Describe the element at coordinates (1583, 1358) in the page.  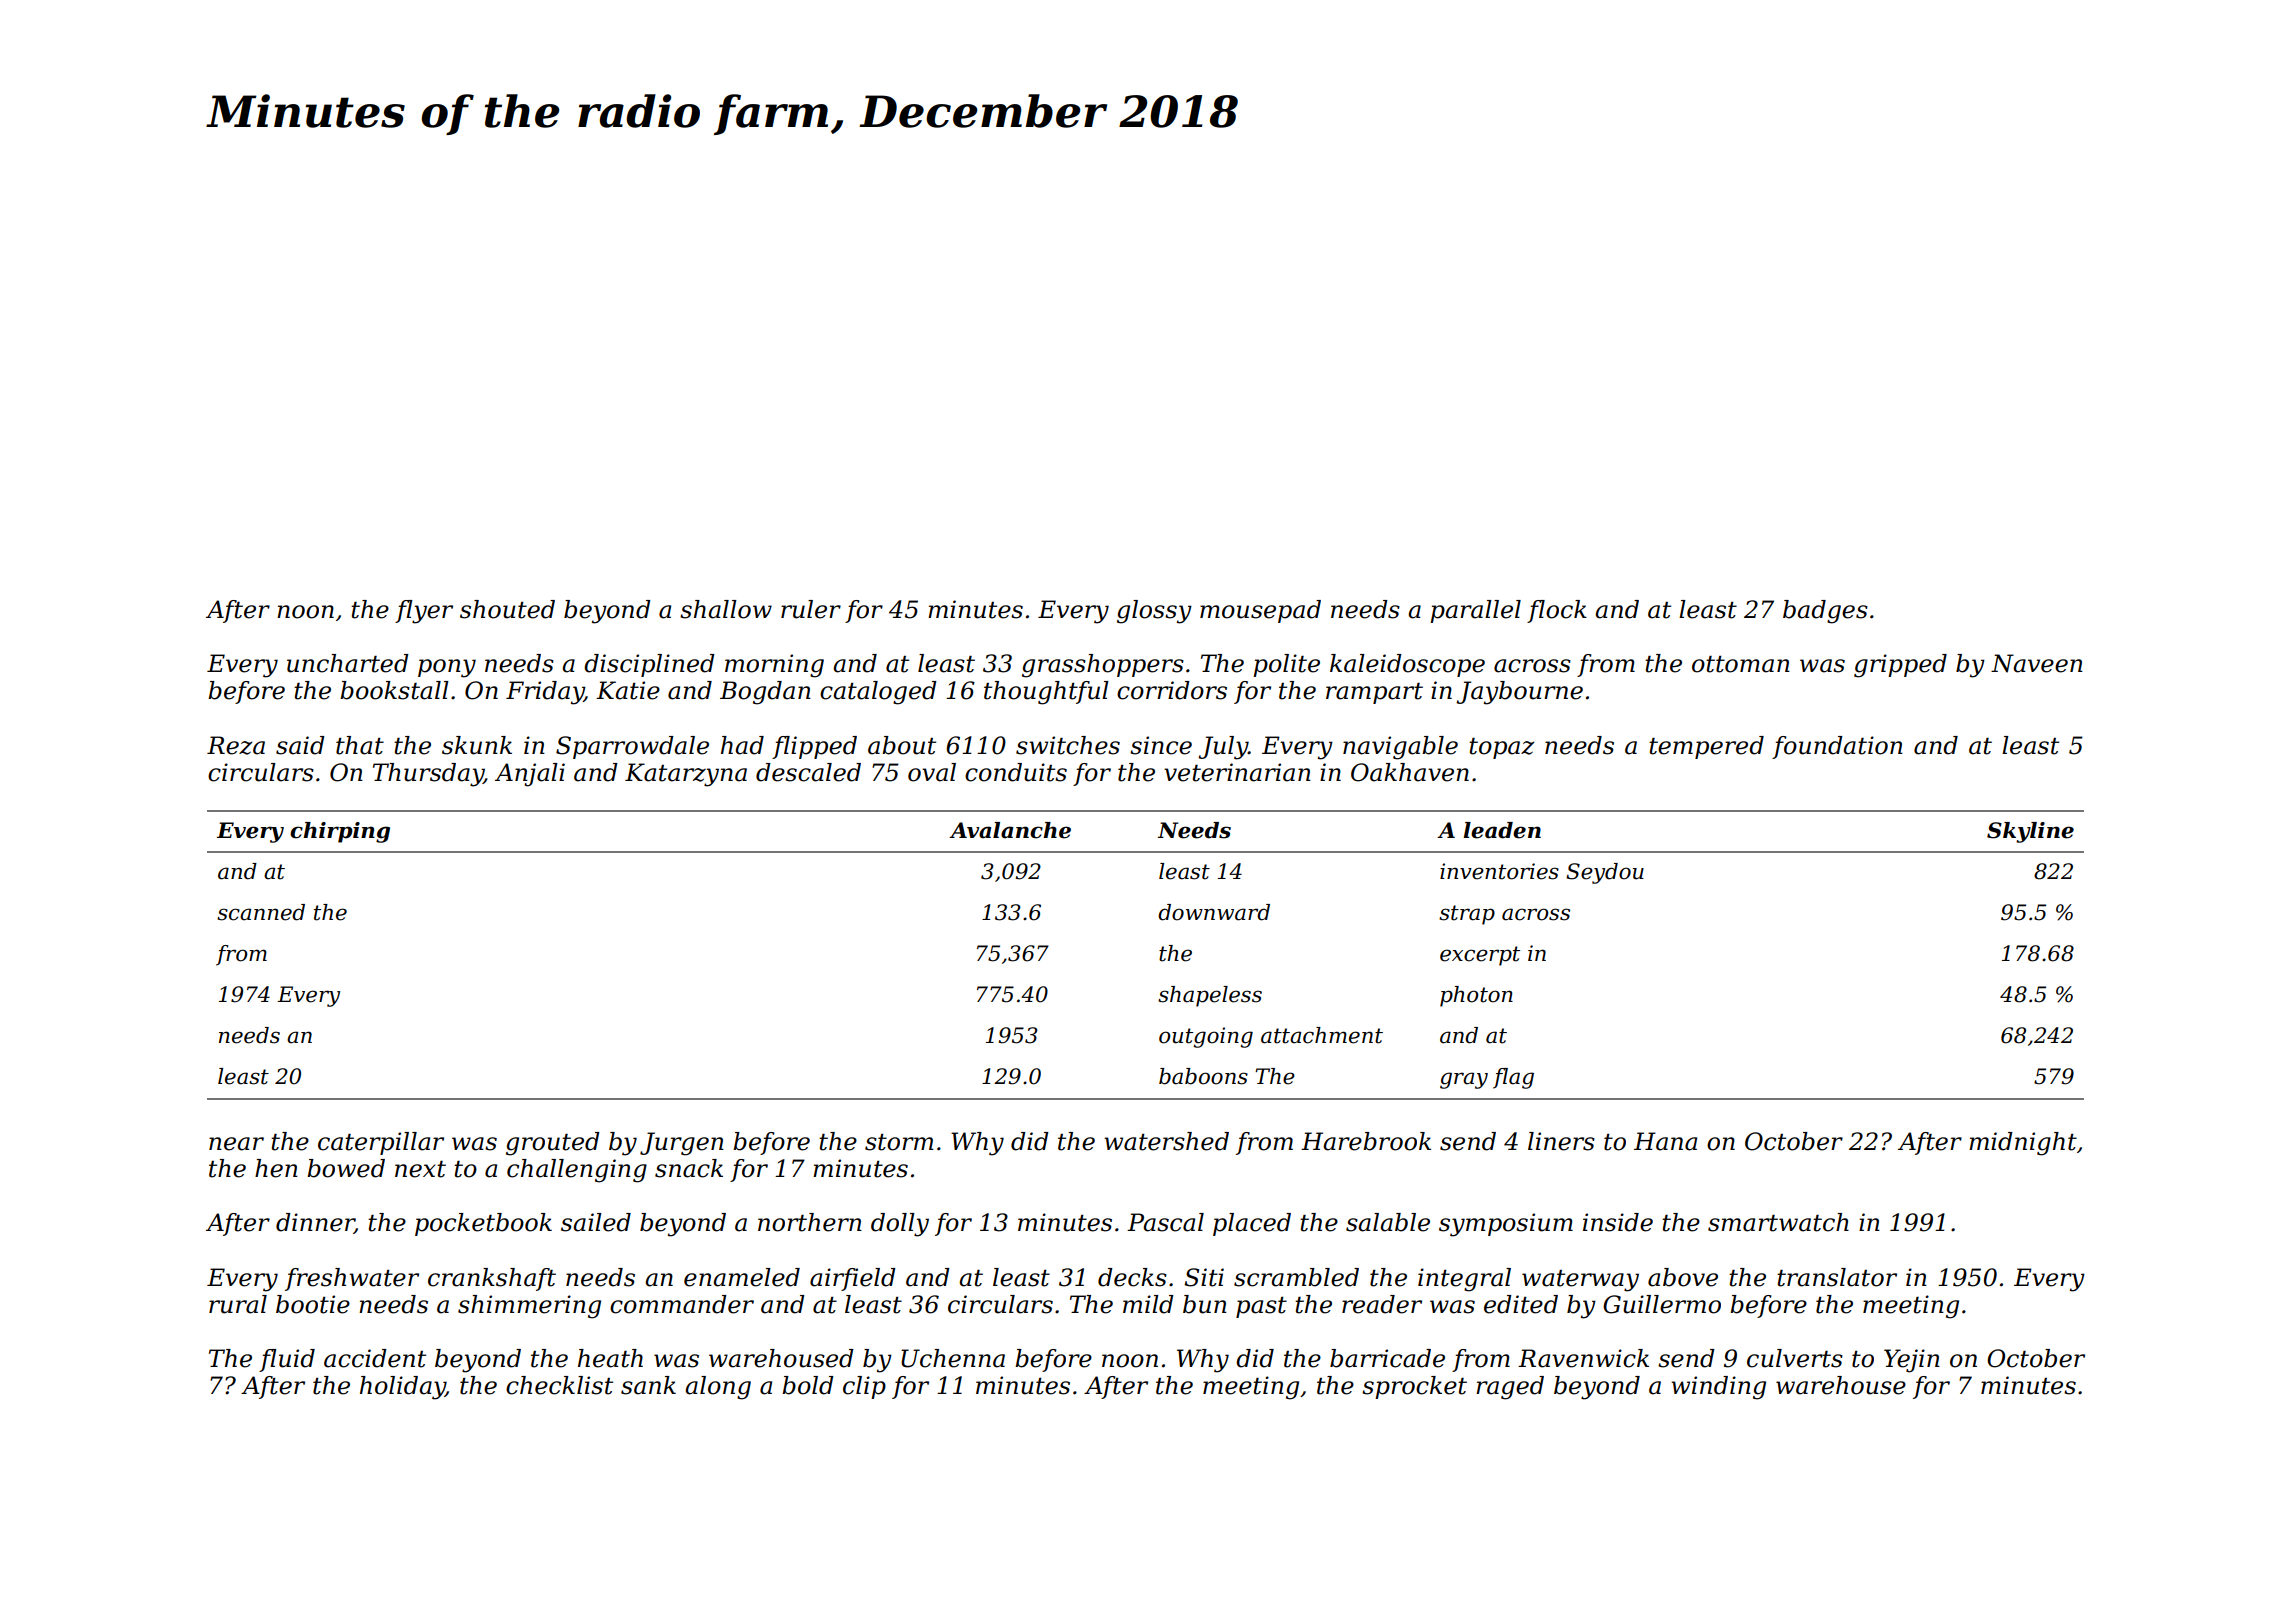
I see `Ravenwick` at that location.
